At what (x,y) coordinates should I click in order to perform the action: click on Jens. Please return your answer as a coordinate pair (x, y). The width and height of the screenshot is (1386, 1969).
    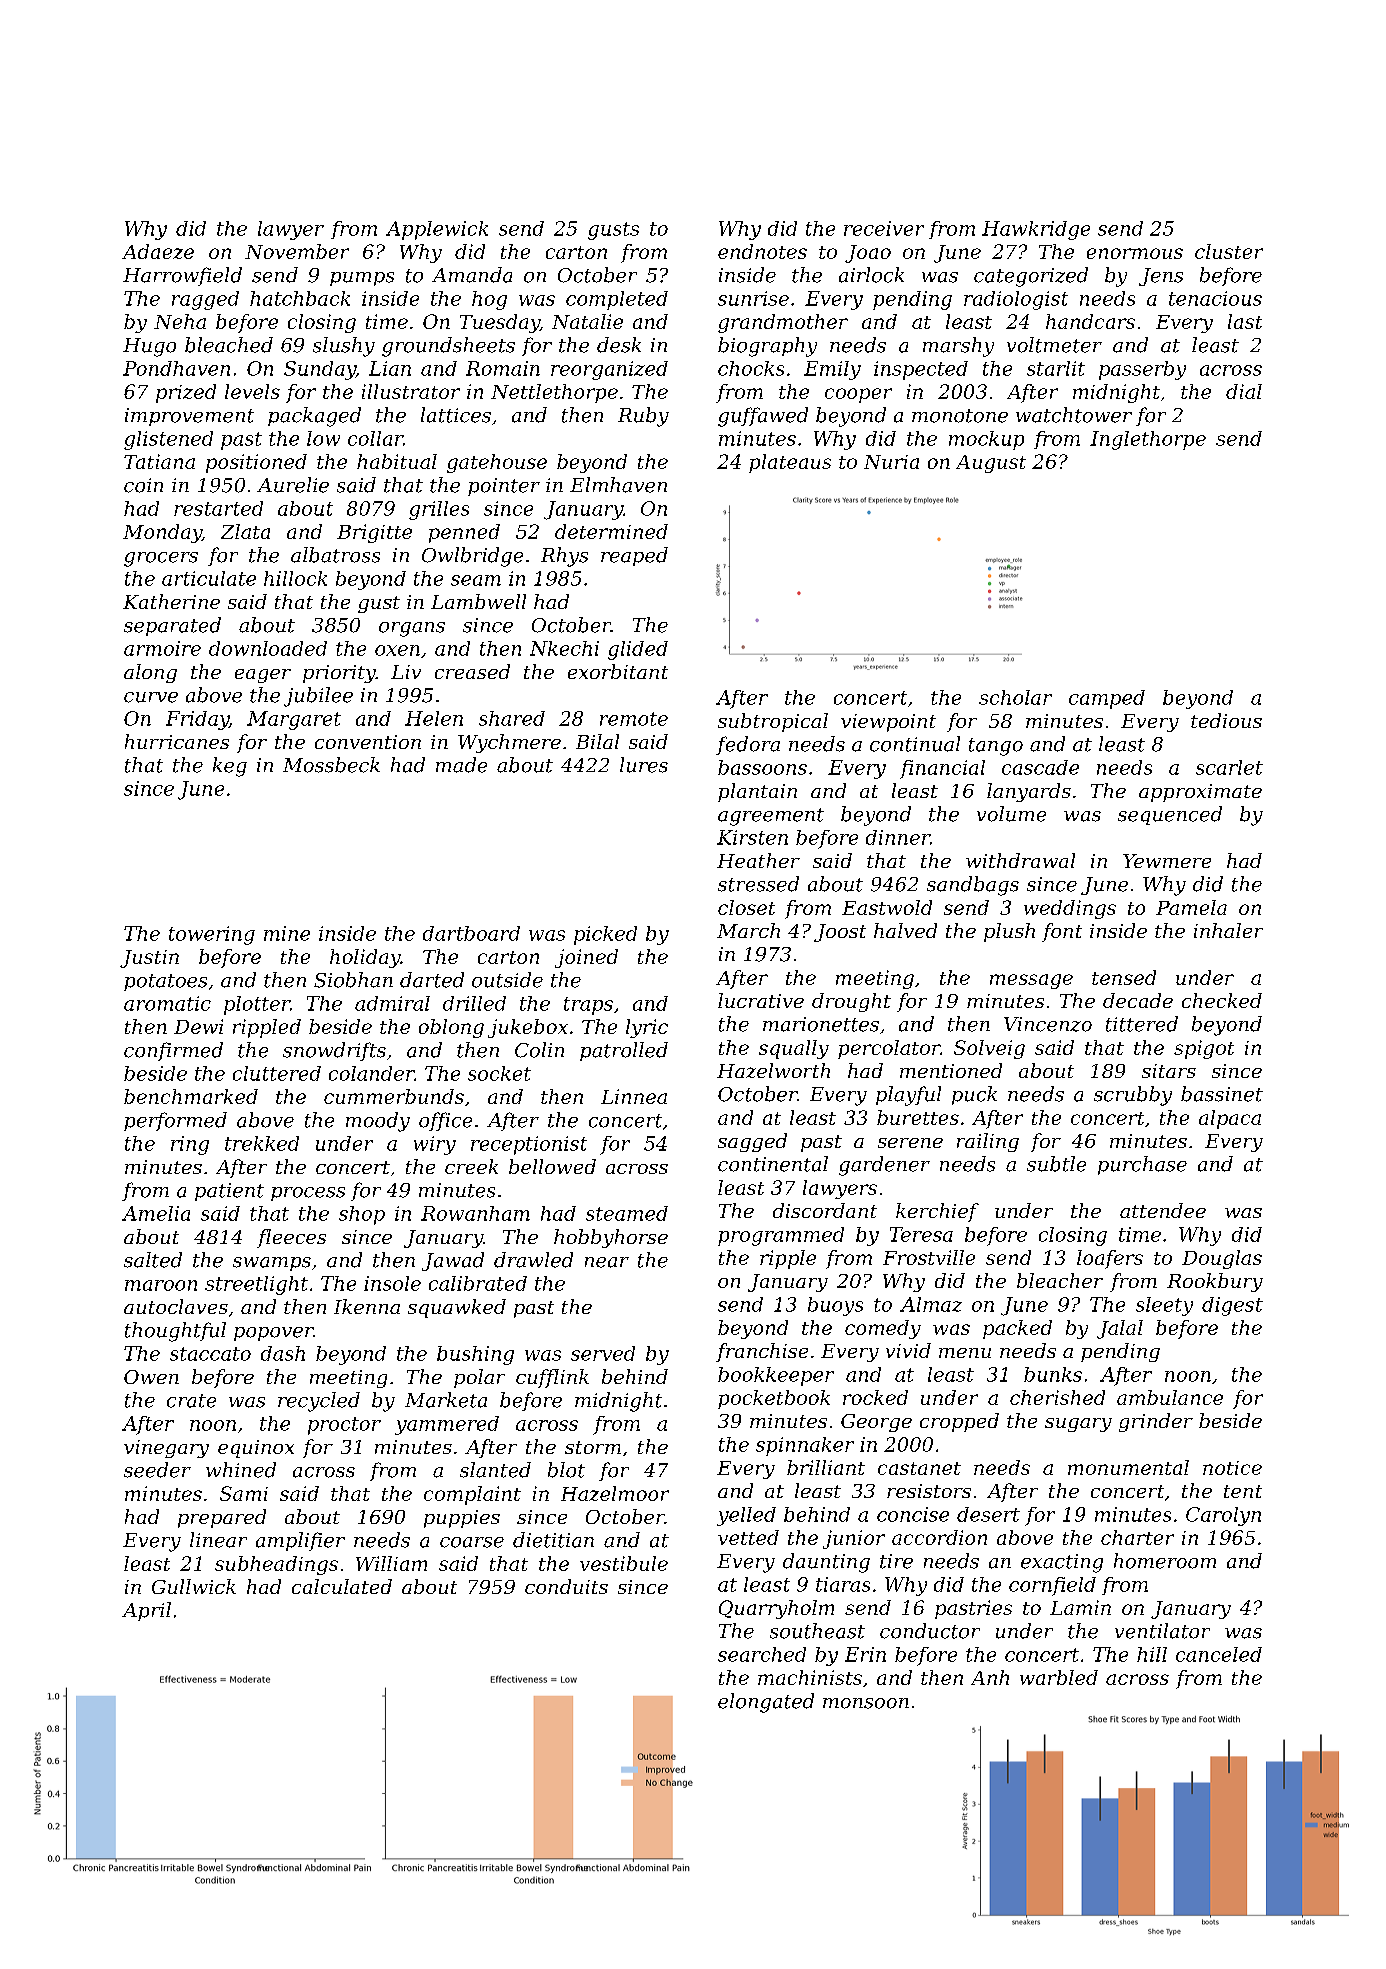
    Looking at the image, I should click on (1161, 277).
